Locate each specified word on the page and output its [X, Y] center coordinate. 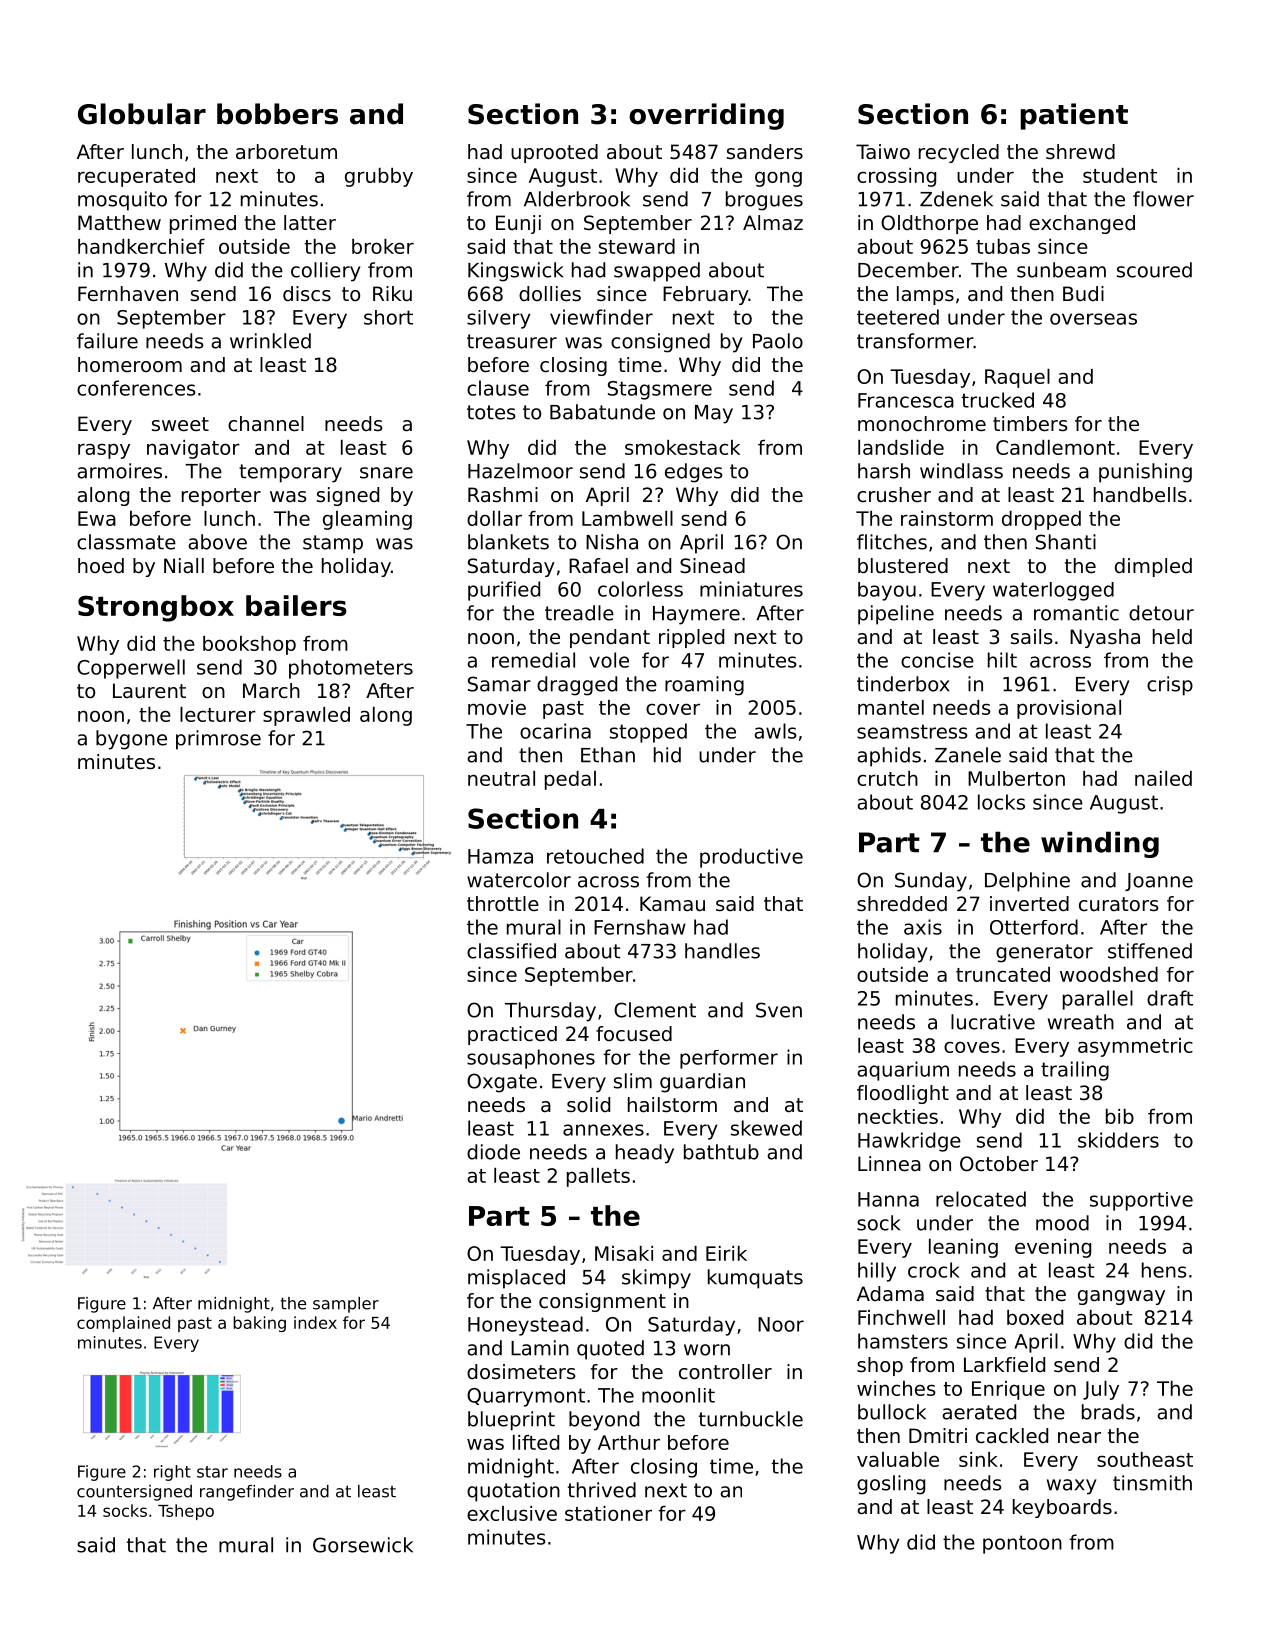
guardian [702, 1083]
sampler [346, 1305]
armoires [119, 471]
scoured [1154, 270]
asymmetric [1135, 1047]
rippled [691, 638]
